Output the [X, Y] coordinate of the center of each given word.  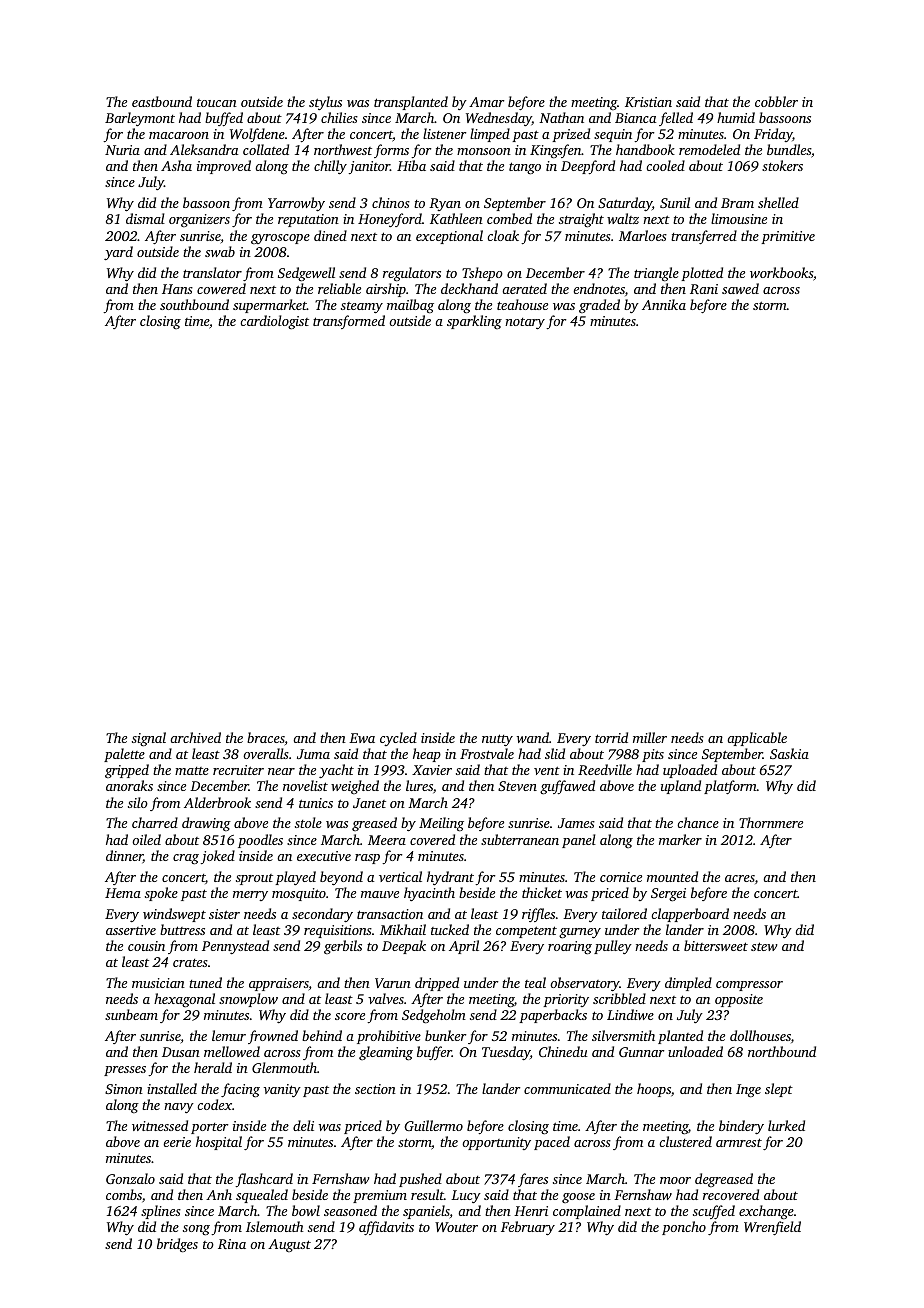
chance [698, 822]
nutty [497, 740]
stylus [325, 103]
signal [149, 739]
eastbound [162, 101]
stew [764, 946]
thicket [542, 892]
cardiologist [274, 322]
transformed [349, 322]
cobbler [776, 101]
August [289, 1246]
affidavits [386, 1228]
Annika [664, 304]
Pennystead [235, 947]
